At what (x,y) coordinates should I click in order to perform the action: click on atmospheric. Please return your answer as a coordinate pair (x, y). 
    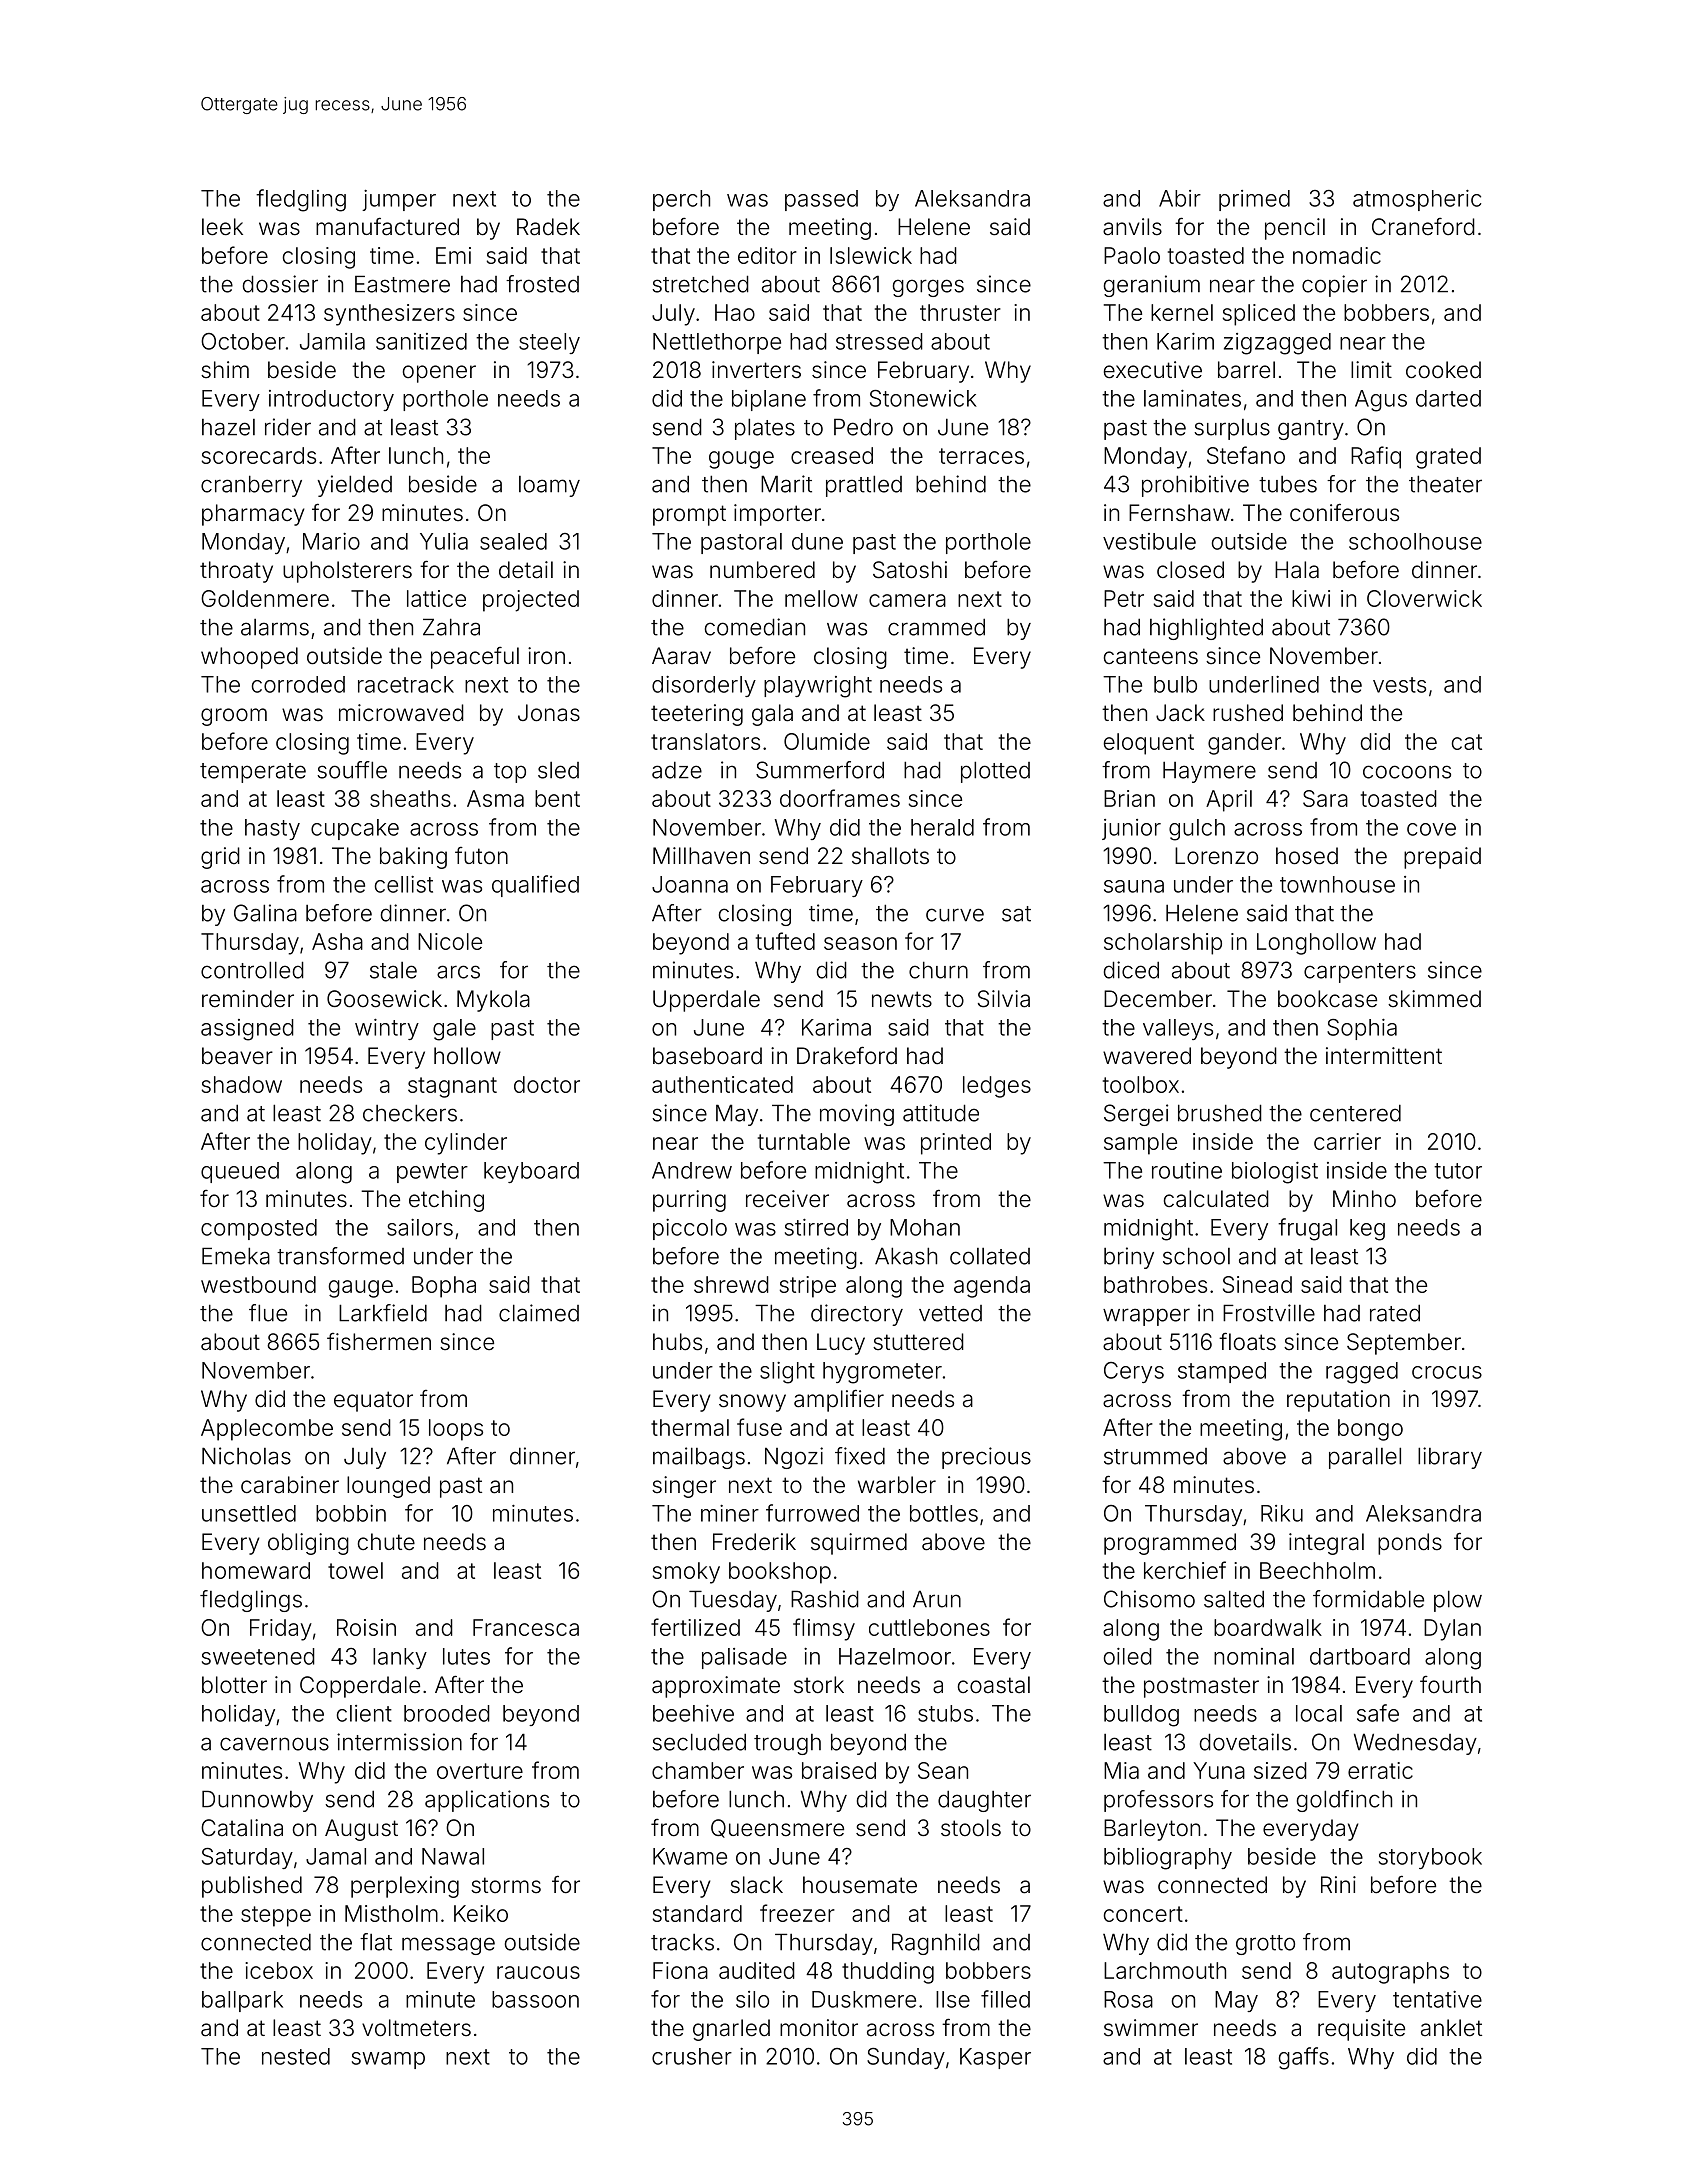
    Looking at the image, I should click on (1417, 200).
